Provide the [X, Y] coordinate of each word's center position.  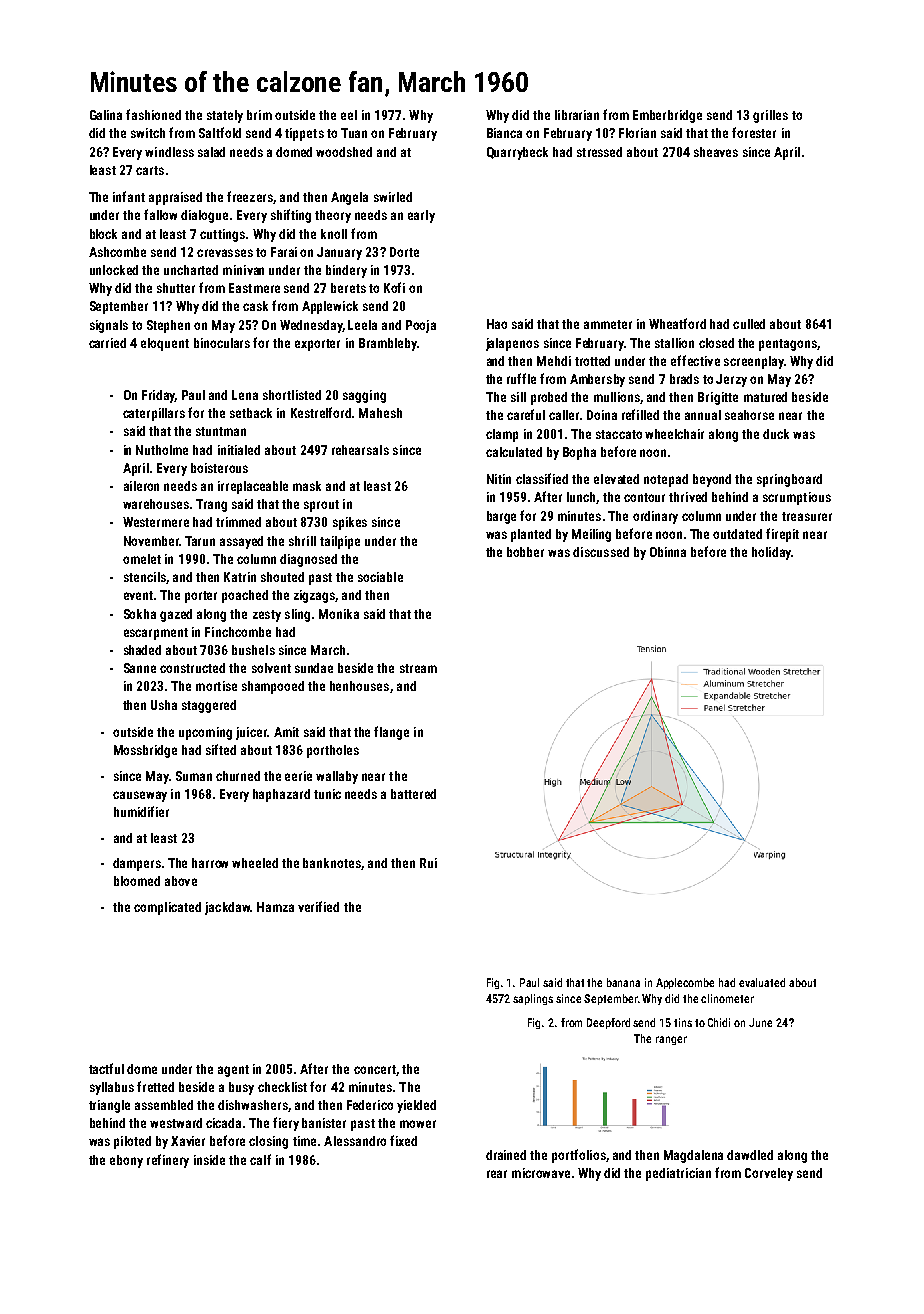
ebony [126, 1161]
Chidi [719, 1022]
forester [754, 132]
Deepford [608, 1023]
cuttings [222, 235]
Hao [497, 324]
